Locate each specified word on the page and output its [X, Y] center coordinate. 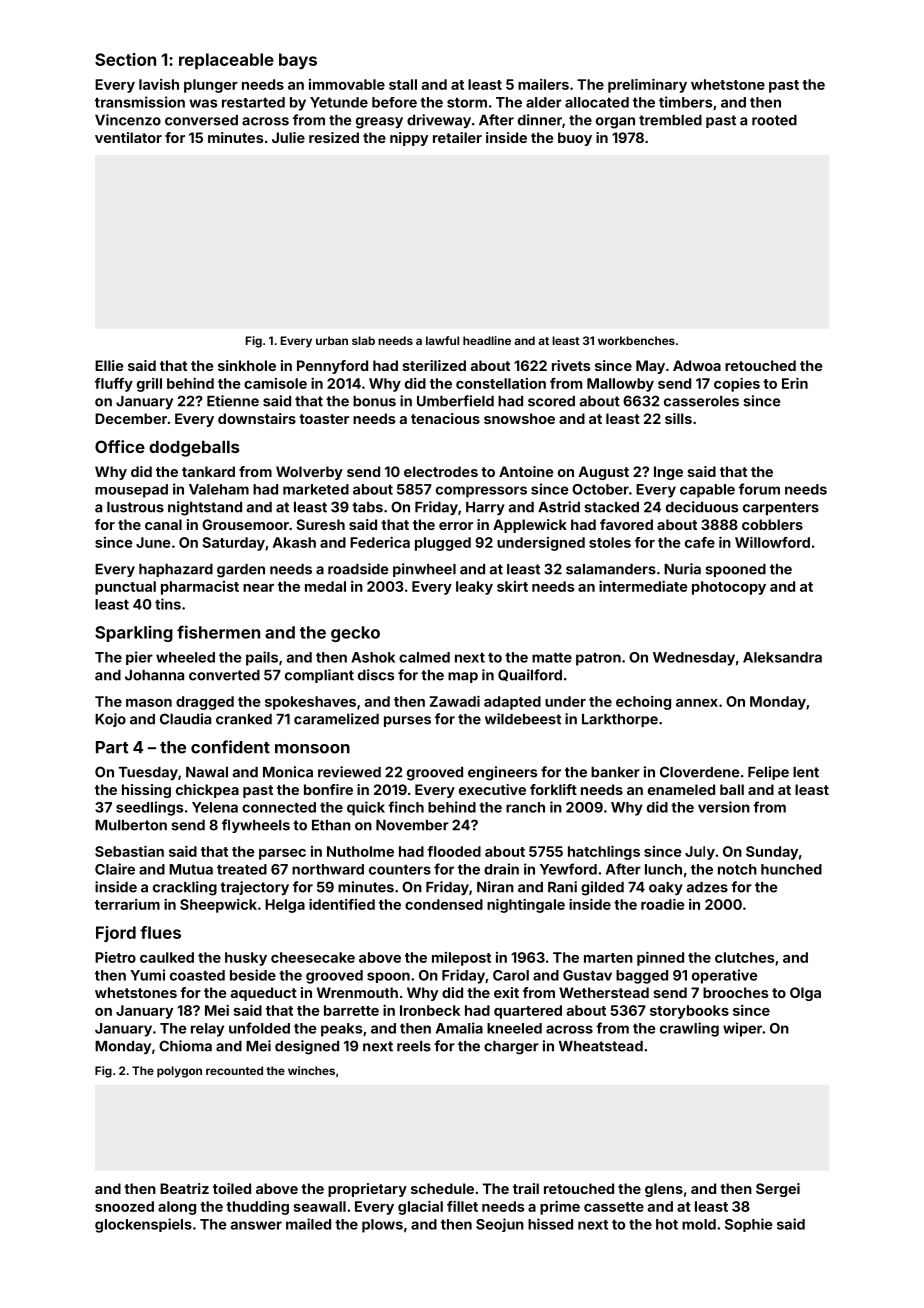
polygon [179, 1072]
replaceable [226, 61]
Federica [380, 542]
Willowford [772, 542]
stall [403, 84]
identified [342, 904]
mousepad [131, 491]
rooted [774, 120]
